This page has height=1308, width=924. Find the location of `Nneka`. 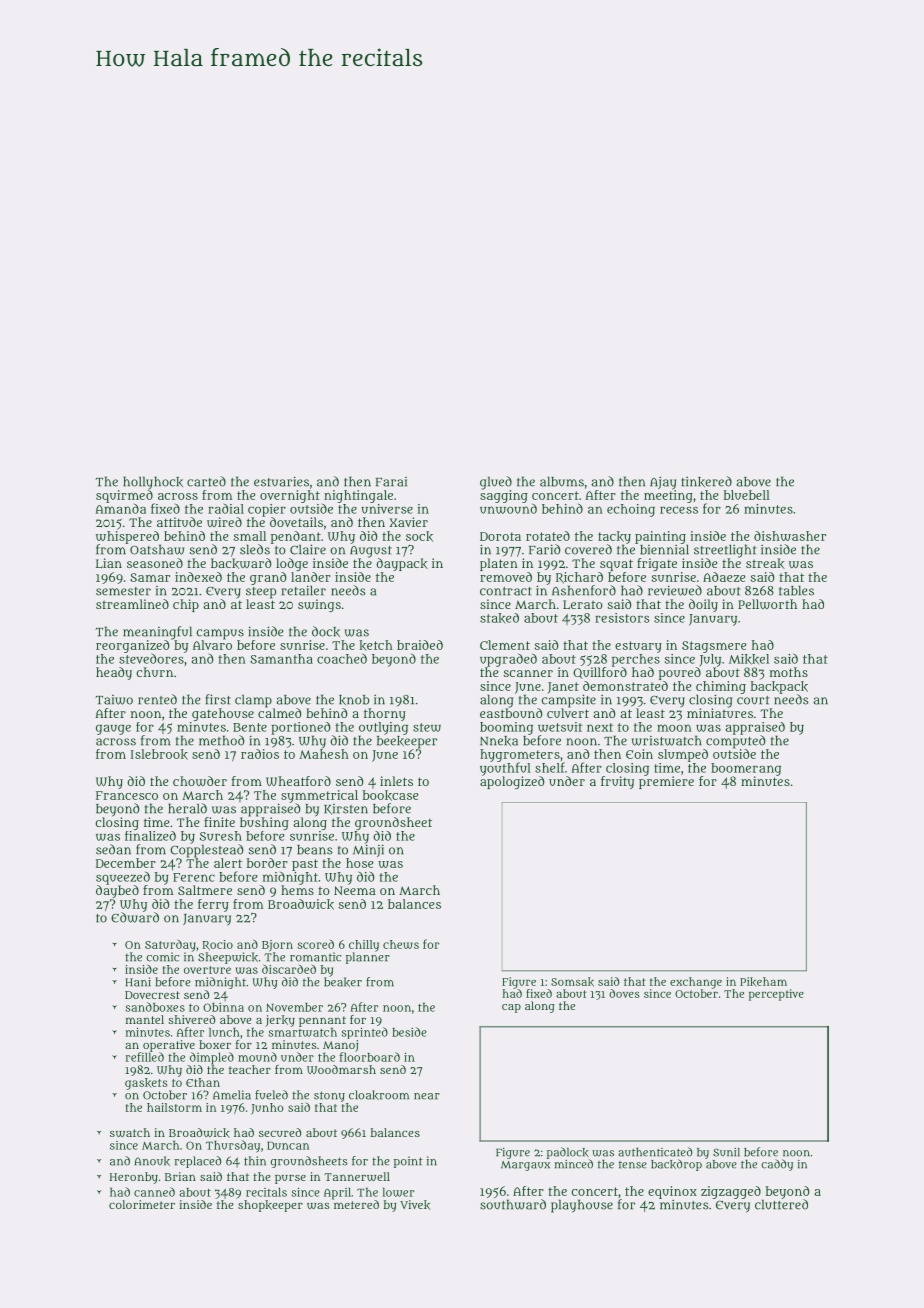

Nneka is located at coordinates (499, 741).
